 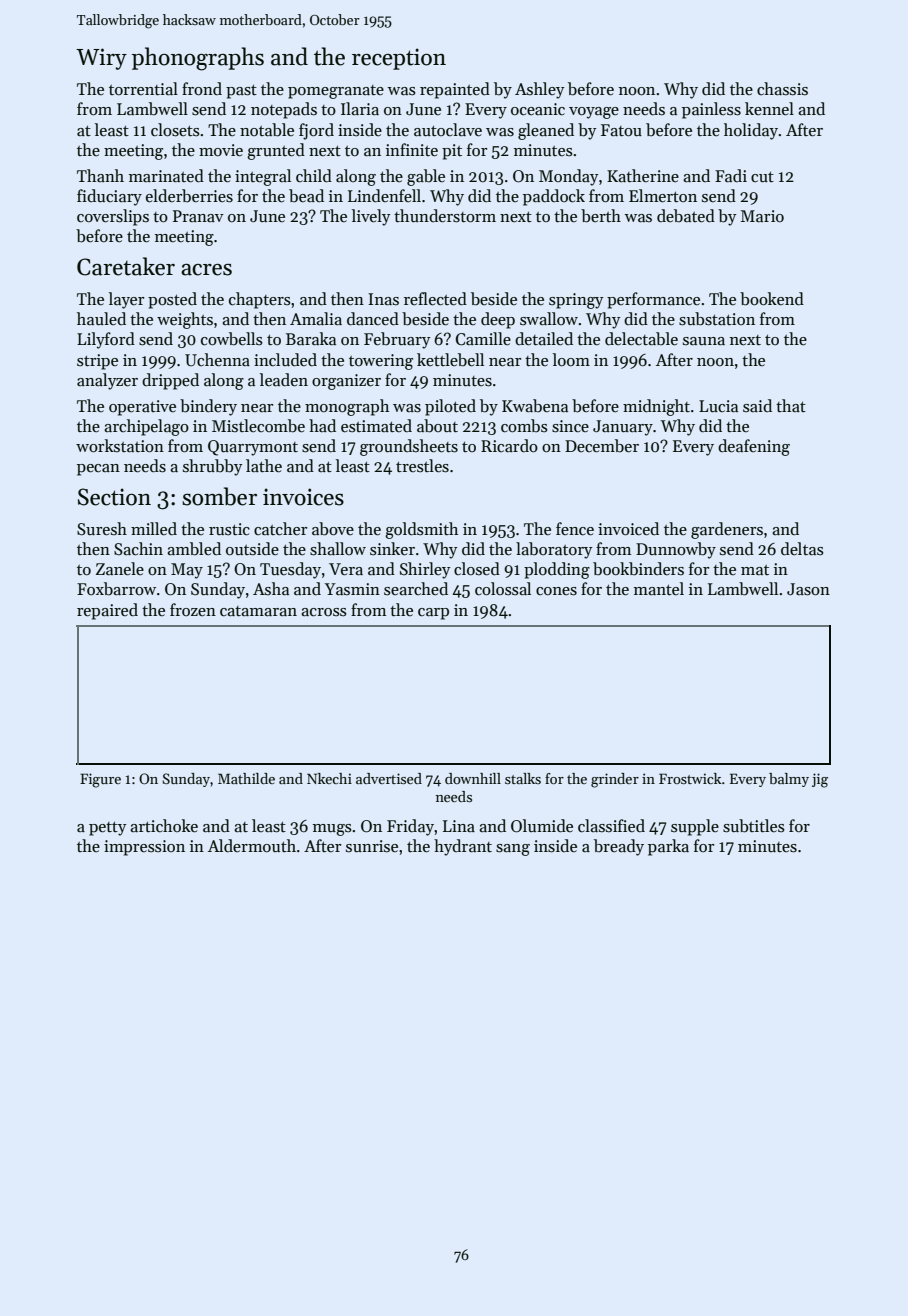 I want to click on stalks, so click(x=523, y=778).
